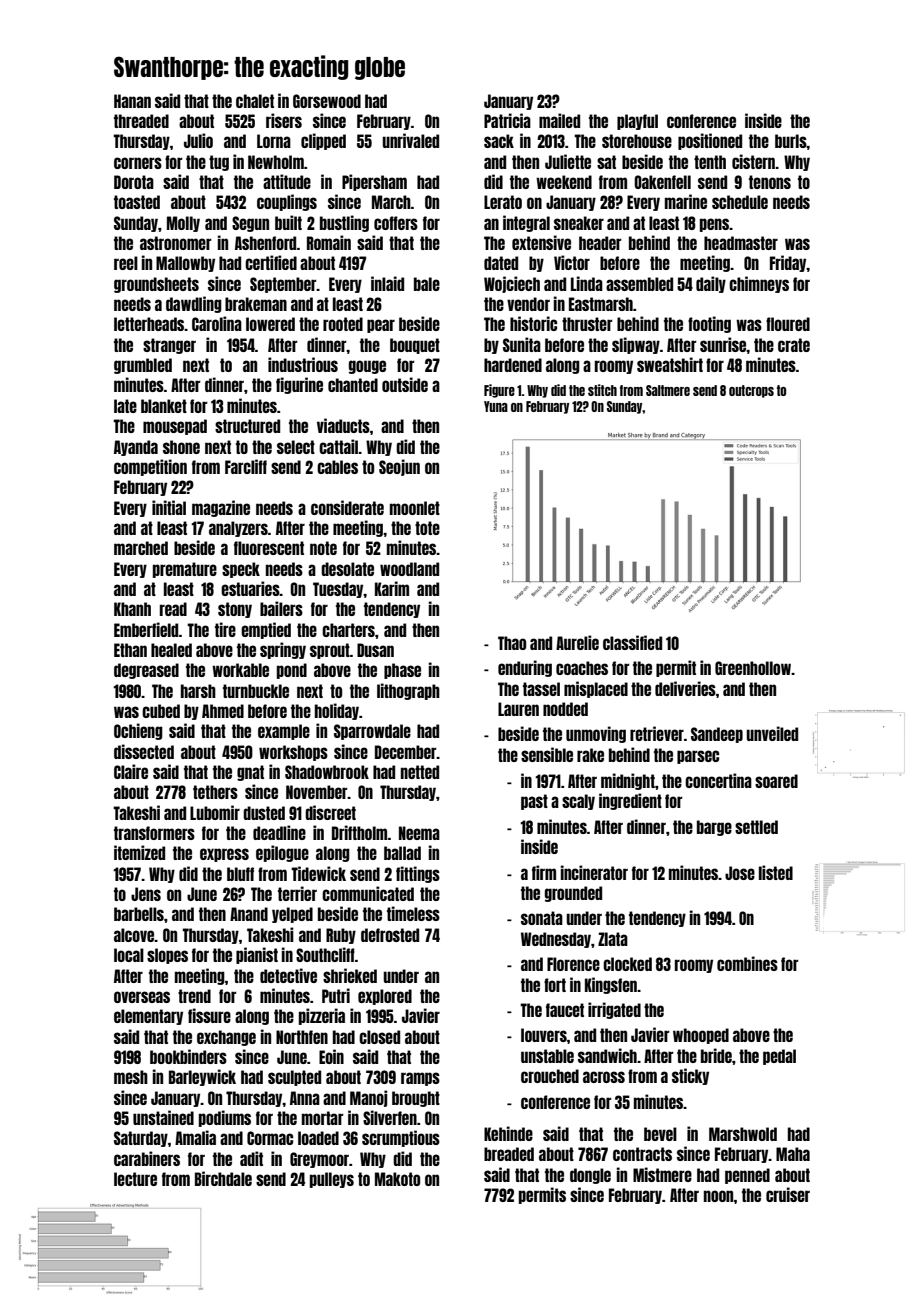 This document has width=924, height=1314. What do you see at coordinates (154, 833) in the document?
I see `transformers` at bounding box center [154, 833].
